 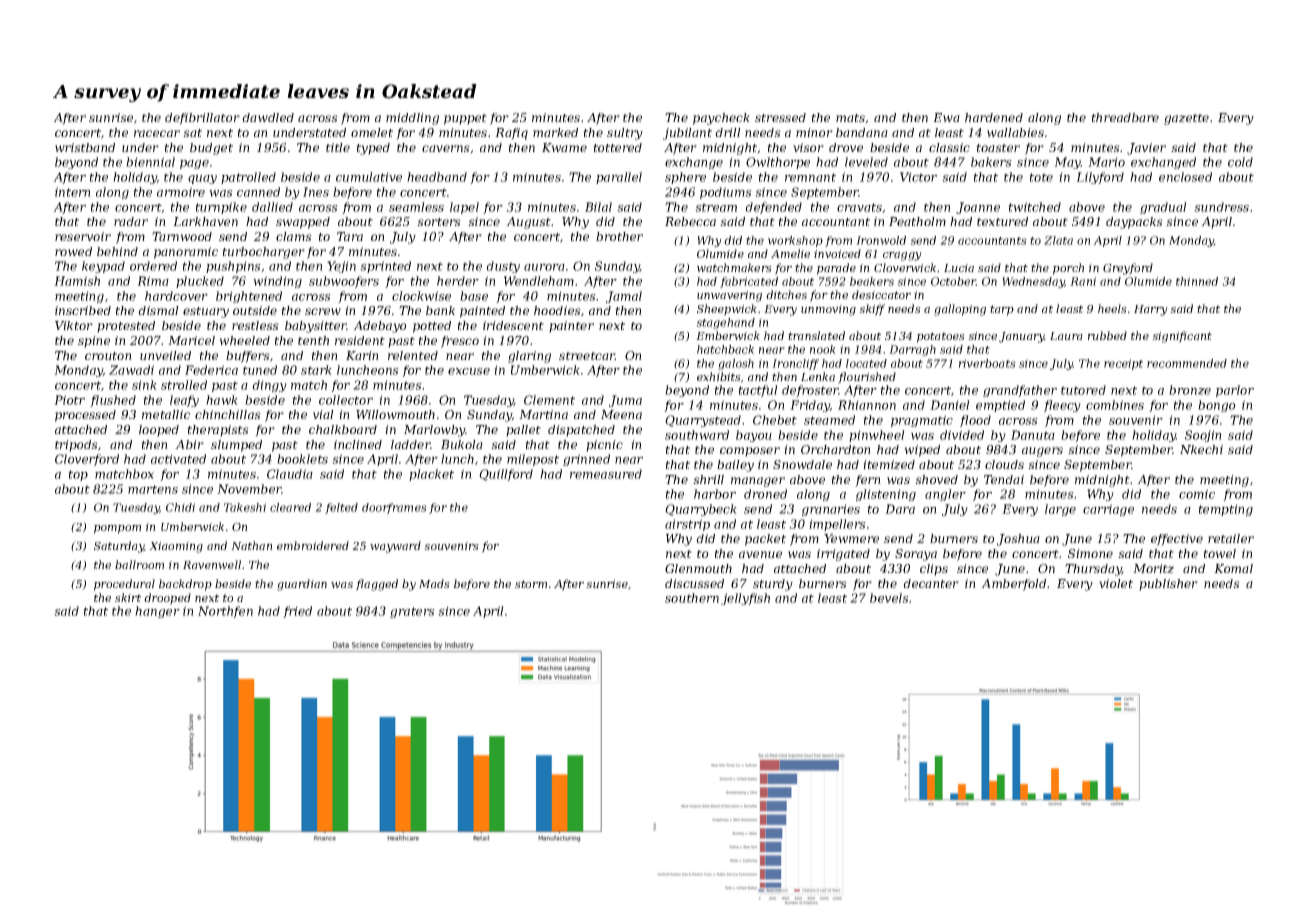 What do you see at coordinates (1002, 221) in the screenshot?
I see `textured` at bounding box center [1002, 221].
